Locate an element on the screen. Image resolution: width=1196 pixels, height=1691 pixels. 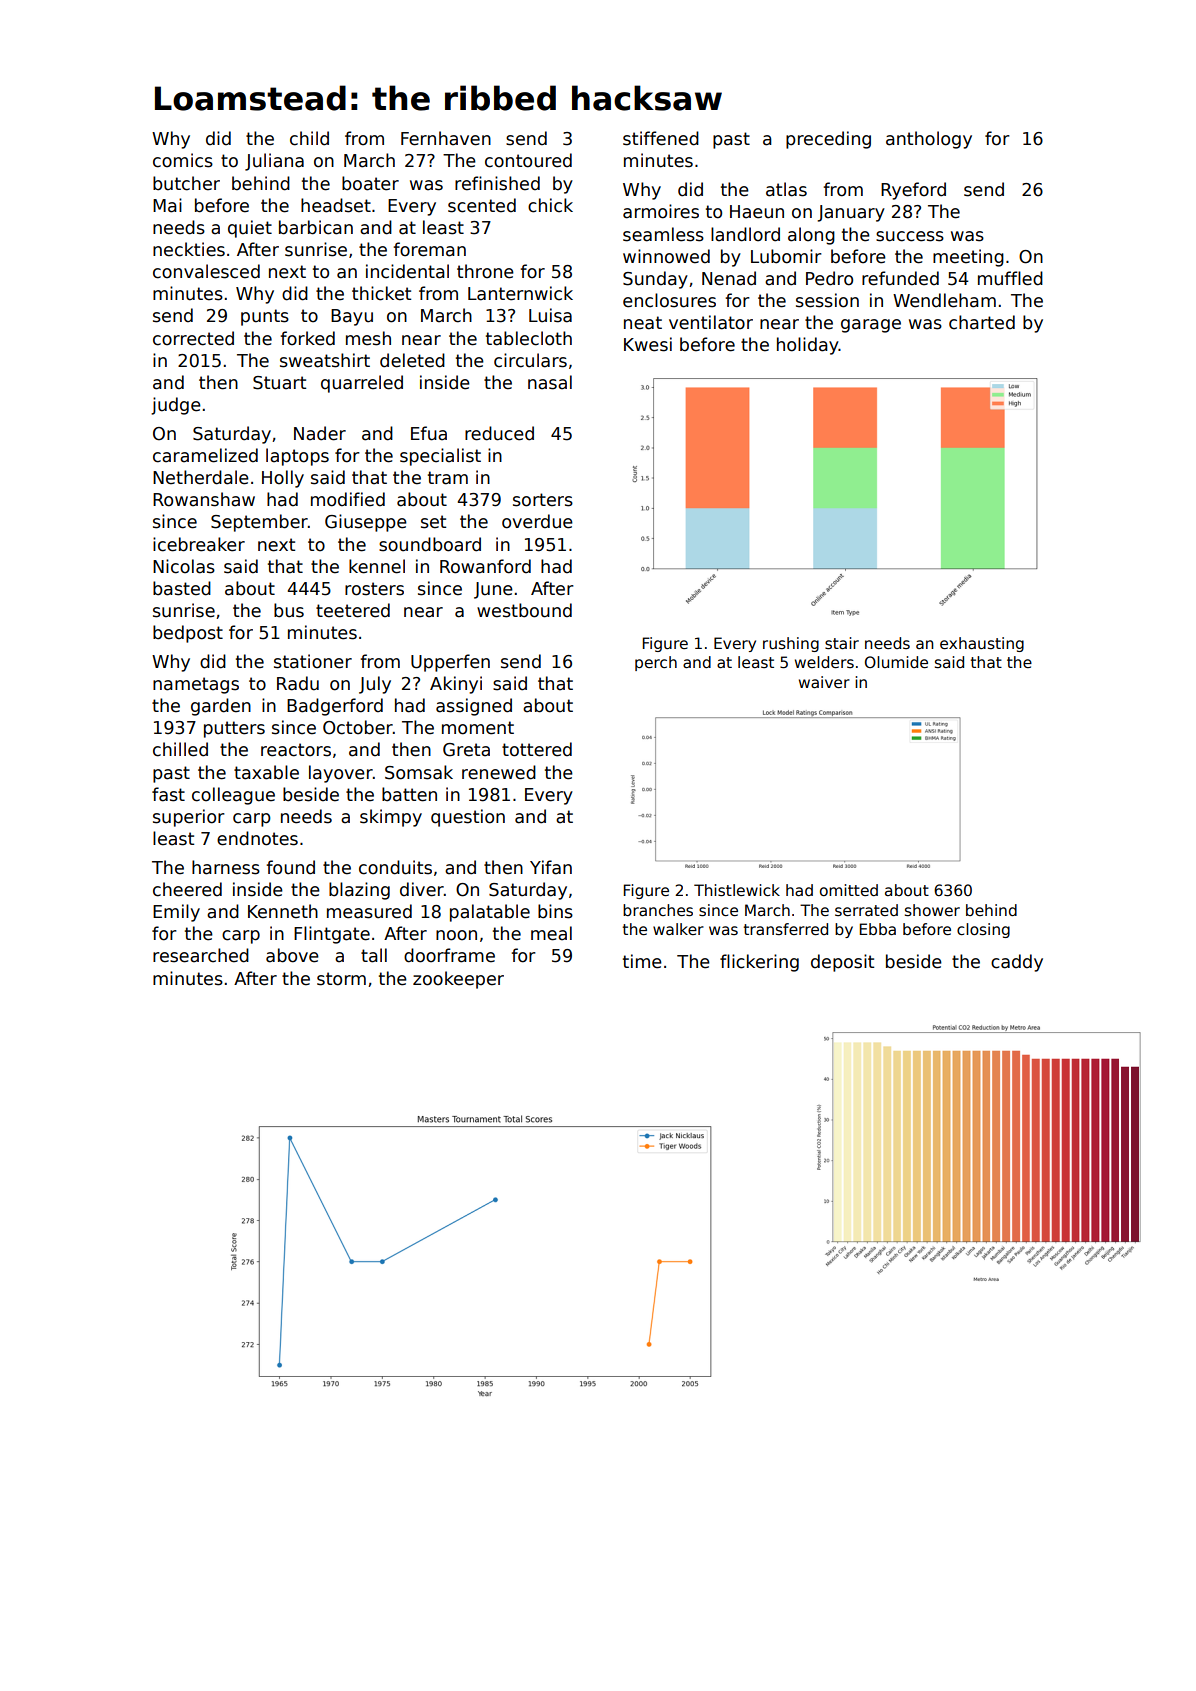
scented is located at coordinates (482, 205).
